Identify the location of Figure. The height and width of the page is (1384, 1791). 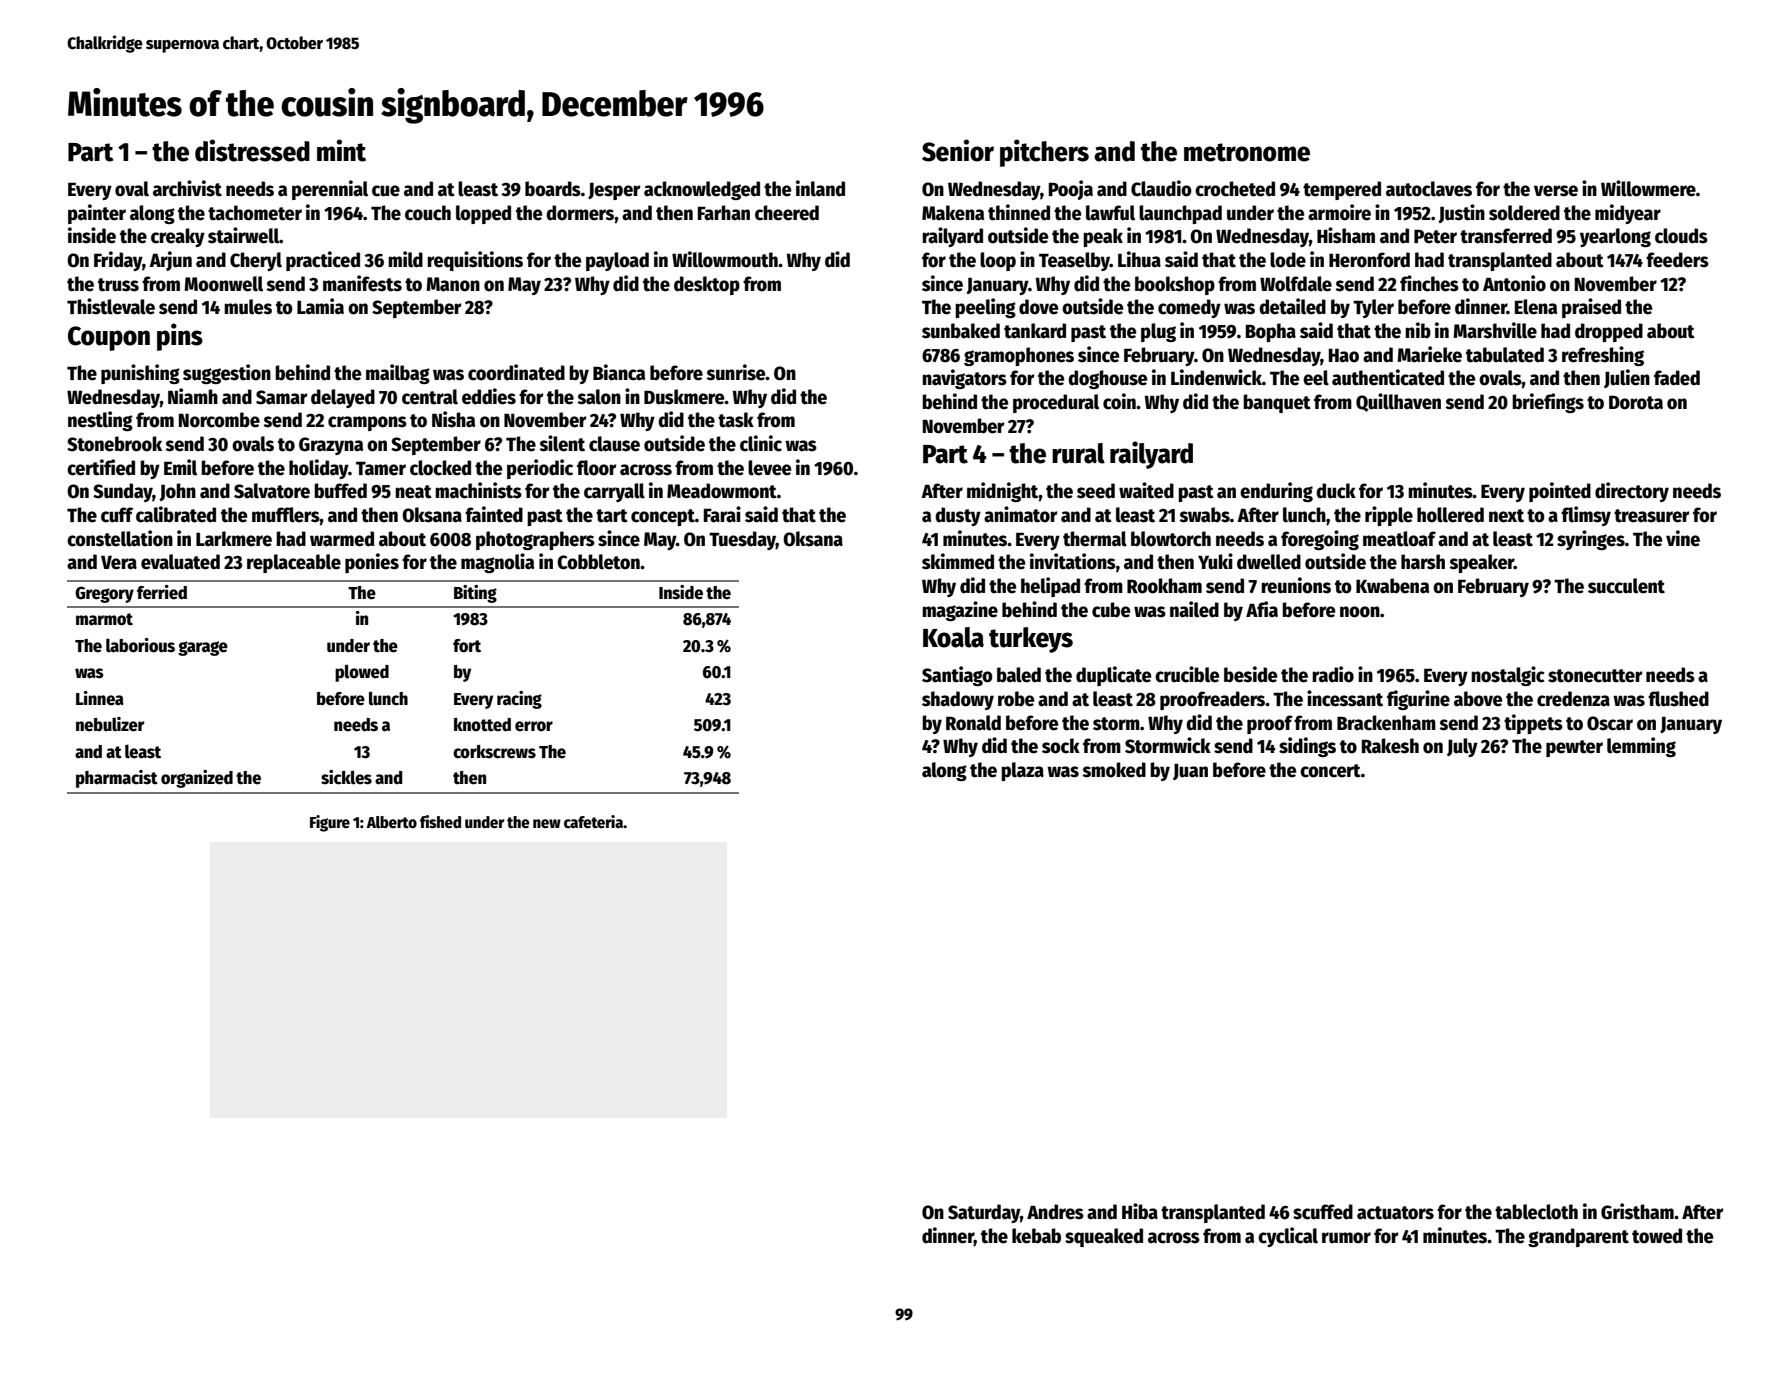
(330, 823).
